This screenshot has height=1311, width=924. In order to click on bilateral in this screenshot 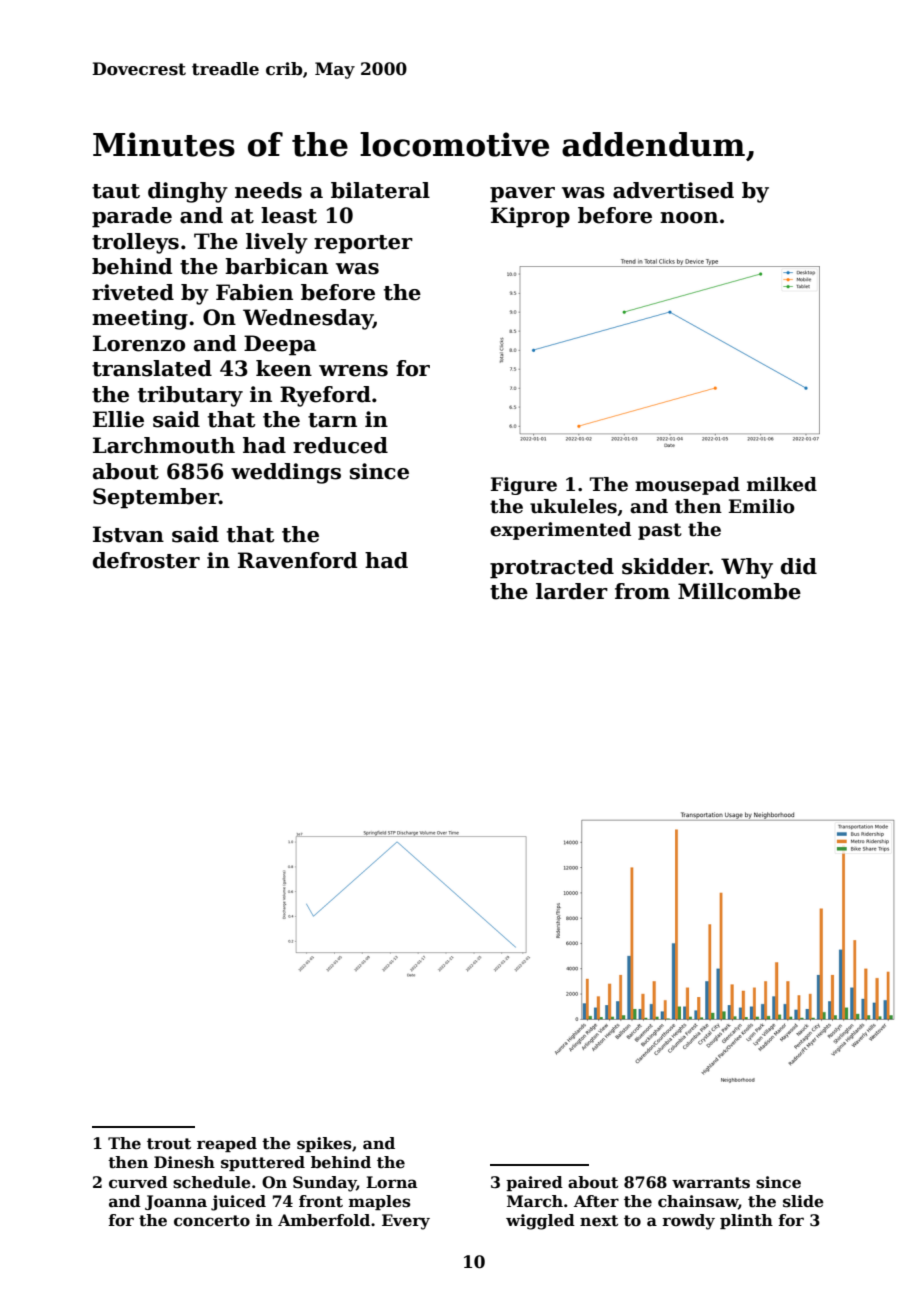, I will do `click(380, 190)`.
